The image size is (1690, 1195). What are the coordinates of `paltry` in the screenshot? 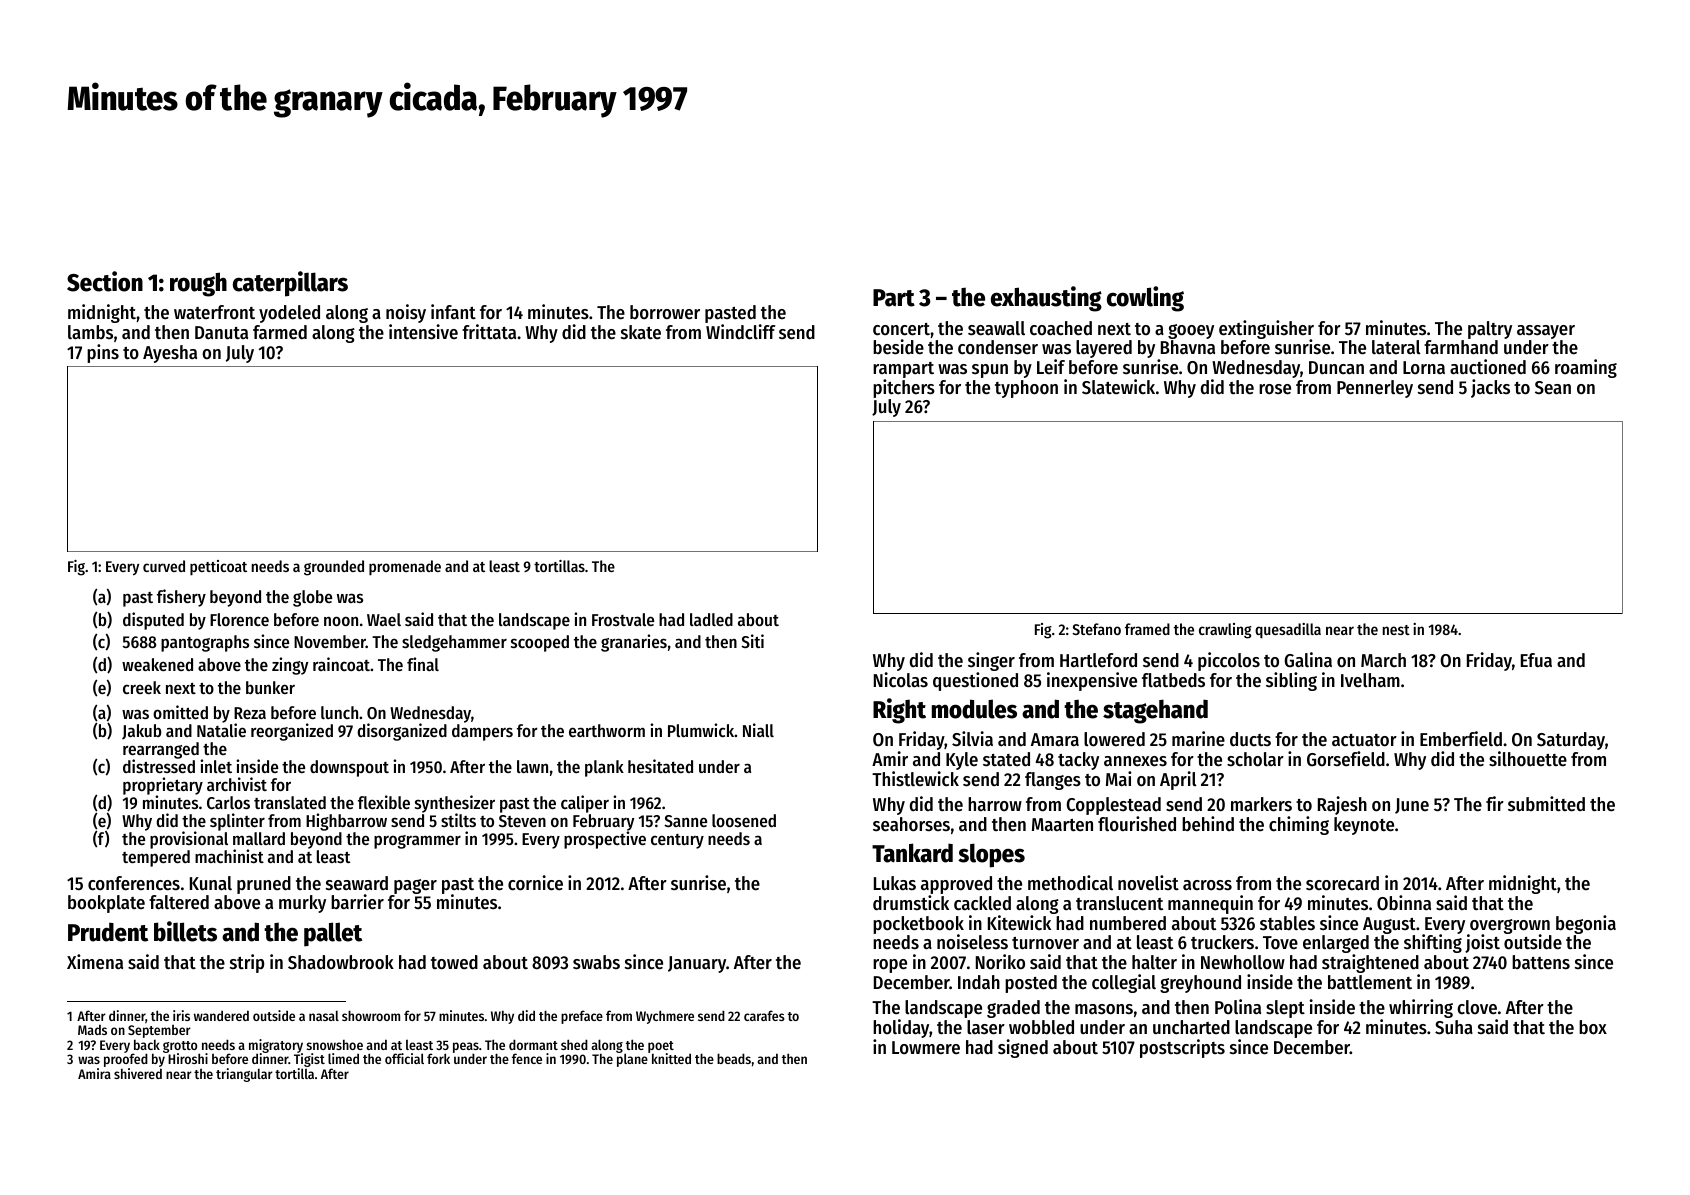 It's located at (1490, 330).
